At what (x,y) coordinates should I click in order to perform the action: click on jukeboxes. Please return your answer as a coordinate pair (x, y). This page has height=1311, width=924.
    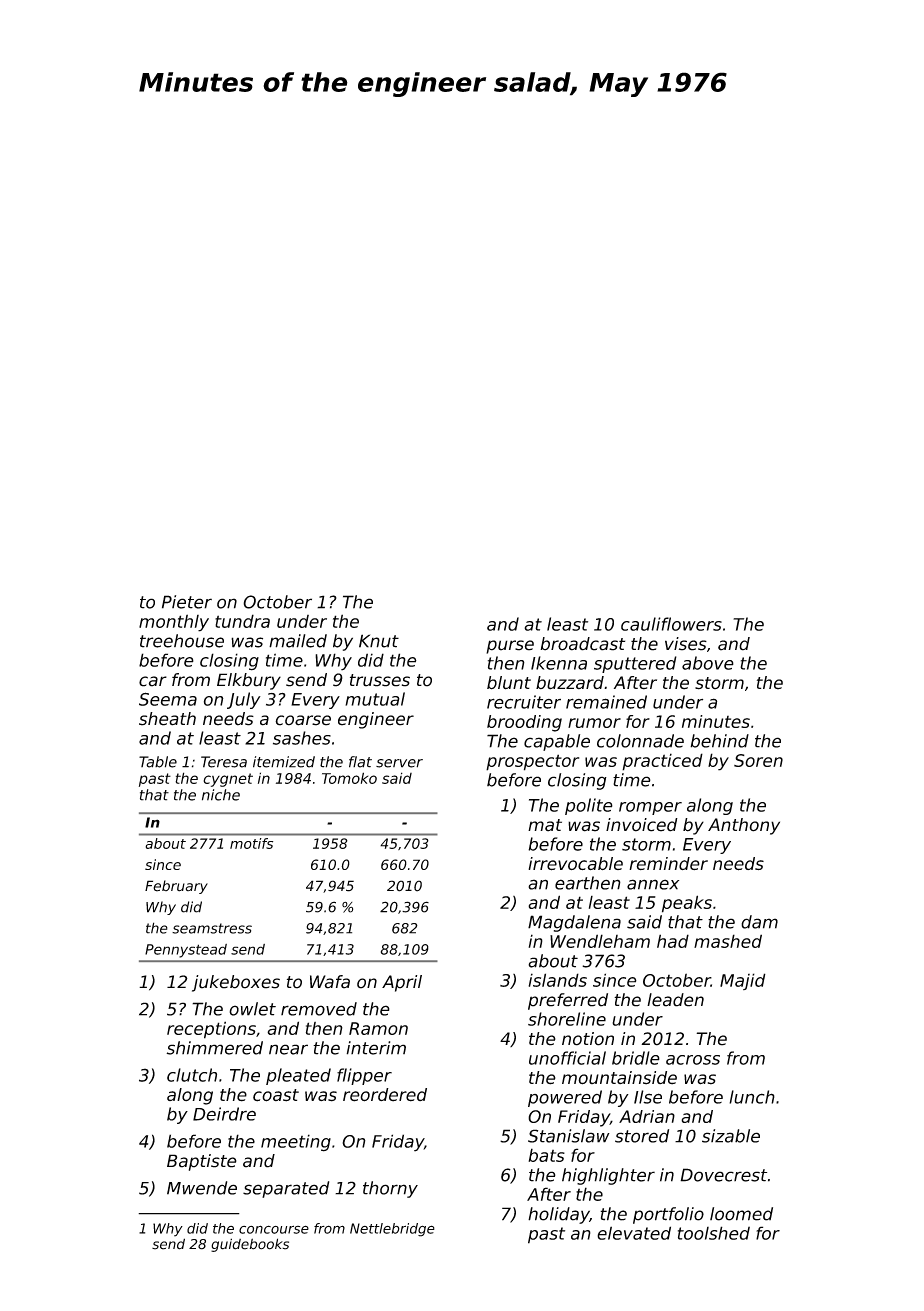
    Looking at the image, I should click on (236, 983).
